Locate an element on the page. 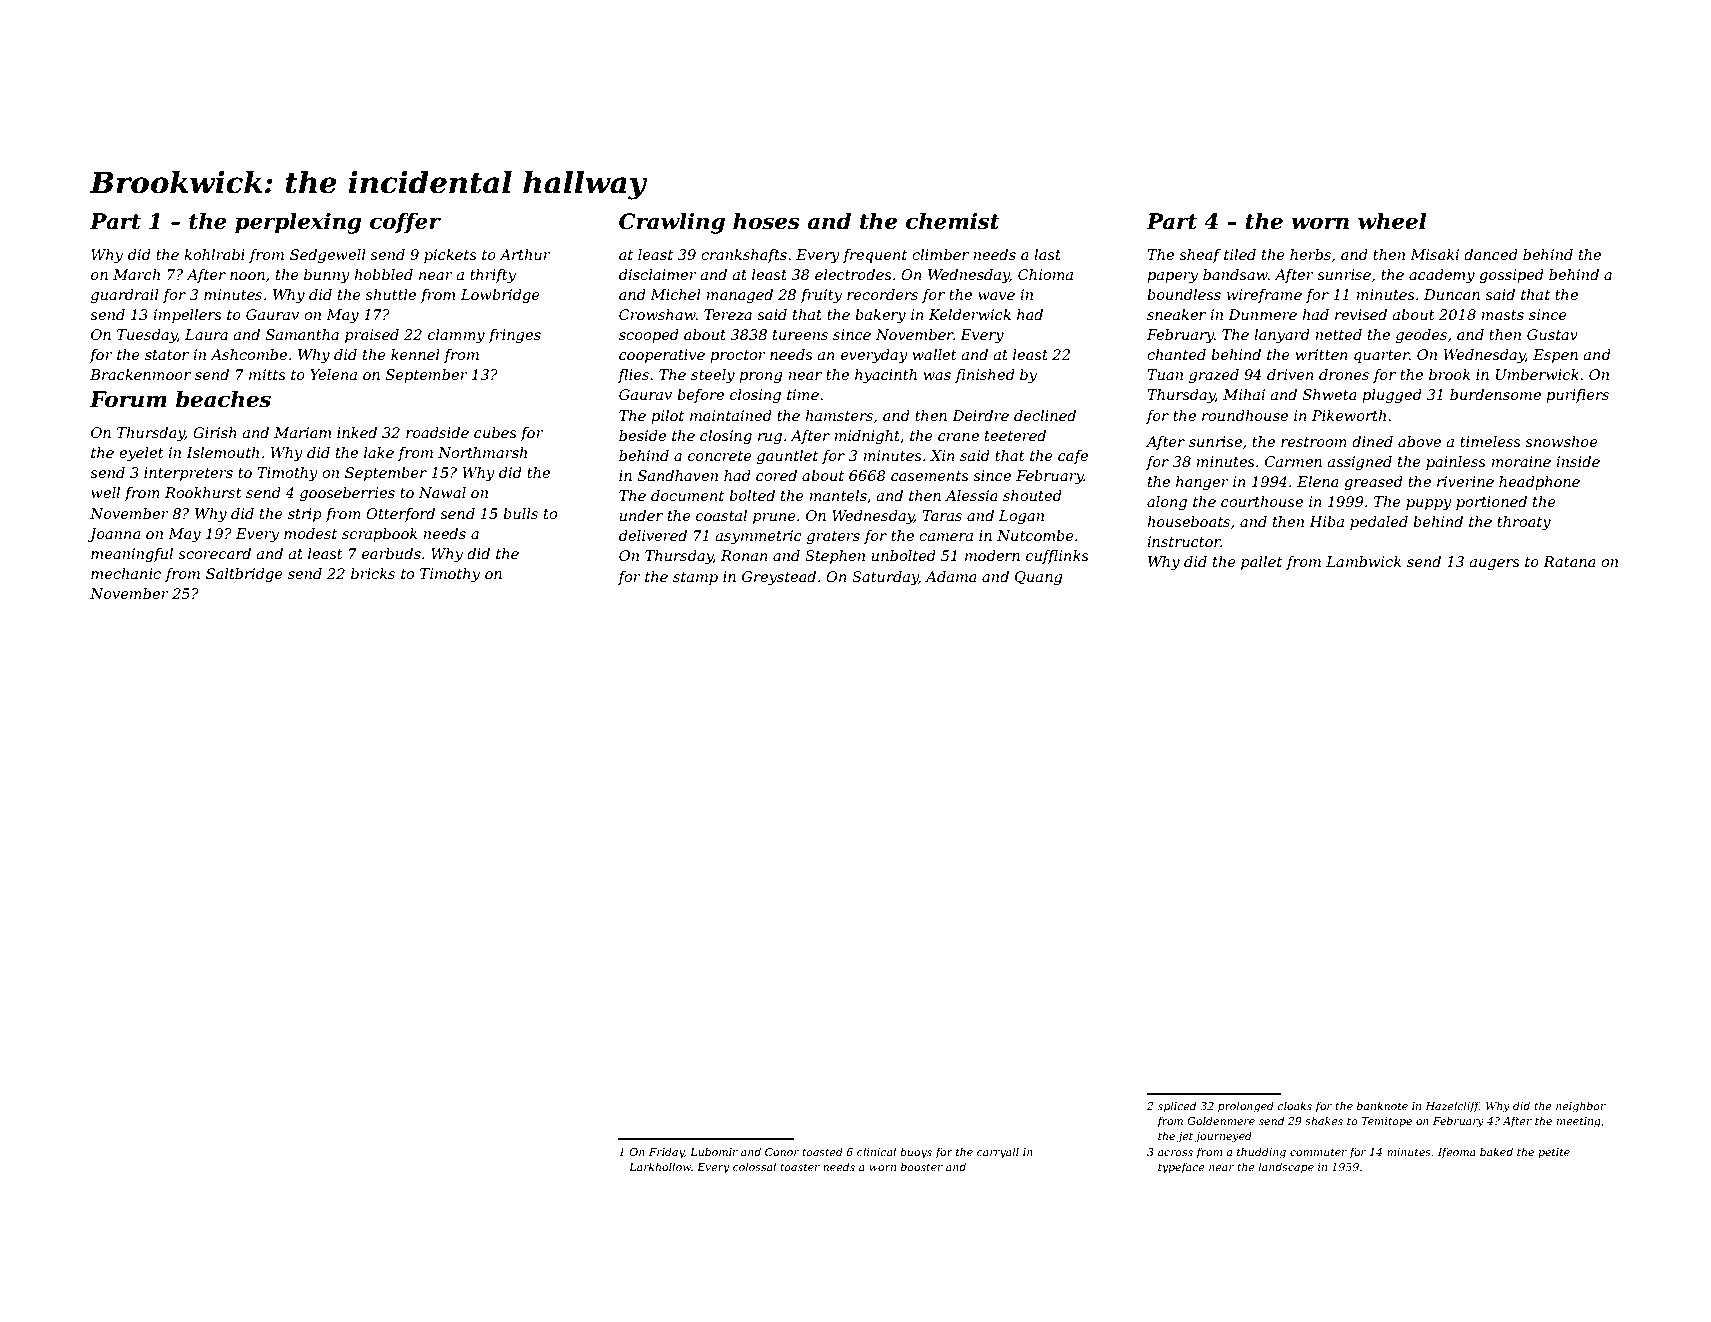  cloaks is located at coordinates (1294, 1105).
